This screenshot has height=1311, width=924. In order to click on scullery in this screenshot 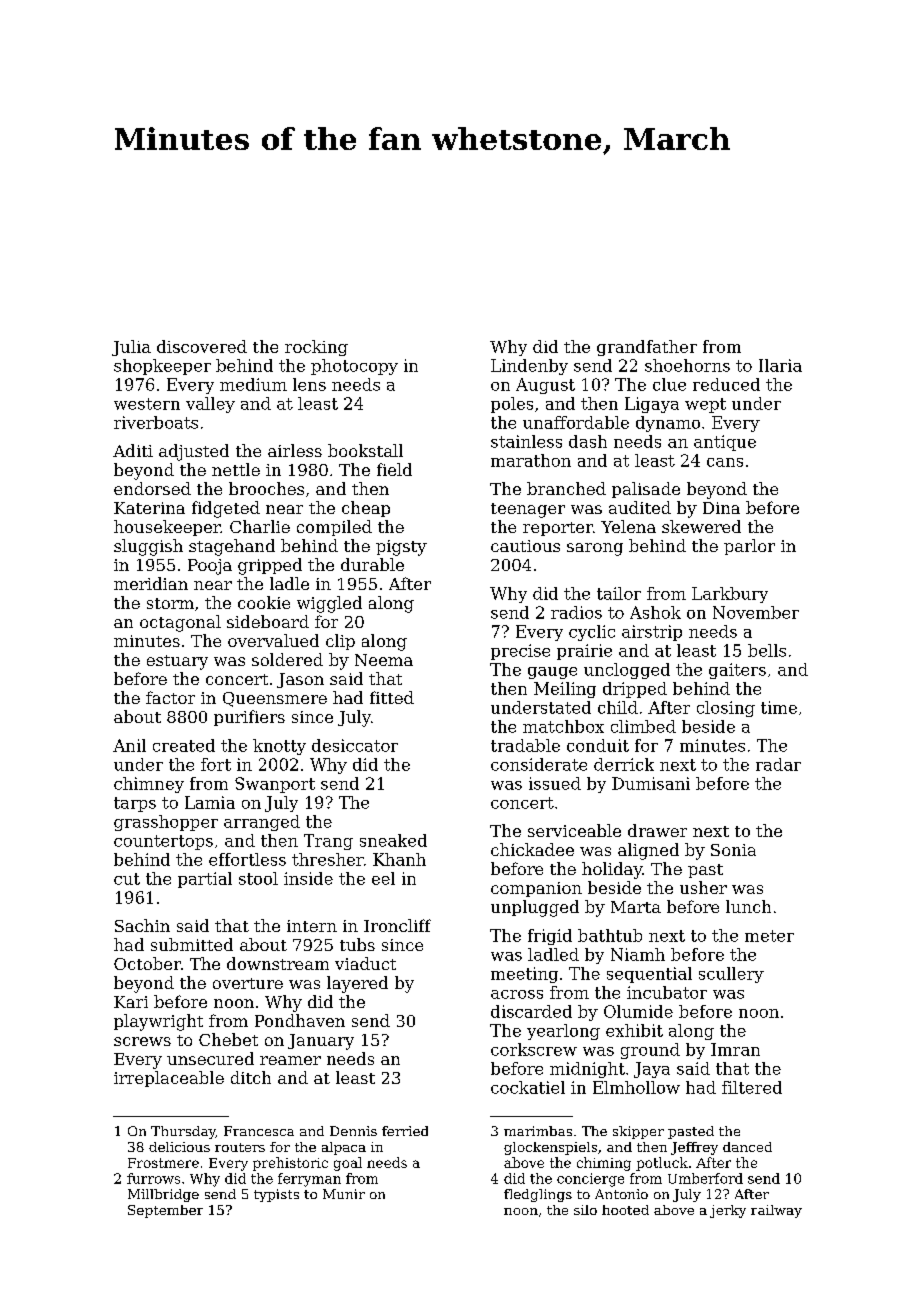, I will do `click(731, 975)`.
